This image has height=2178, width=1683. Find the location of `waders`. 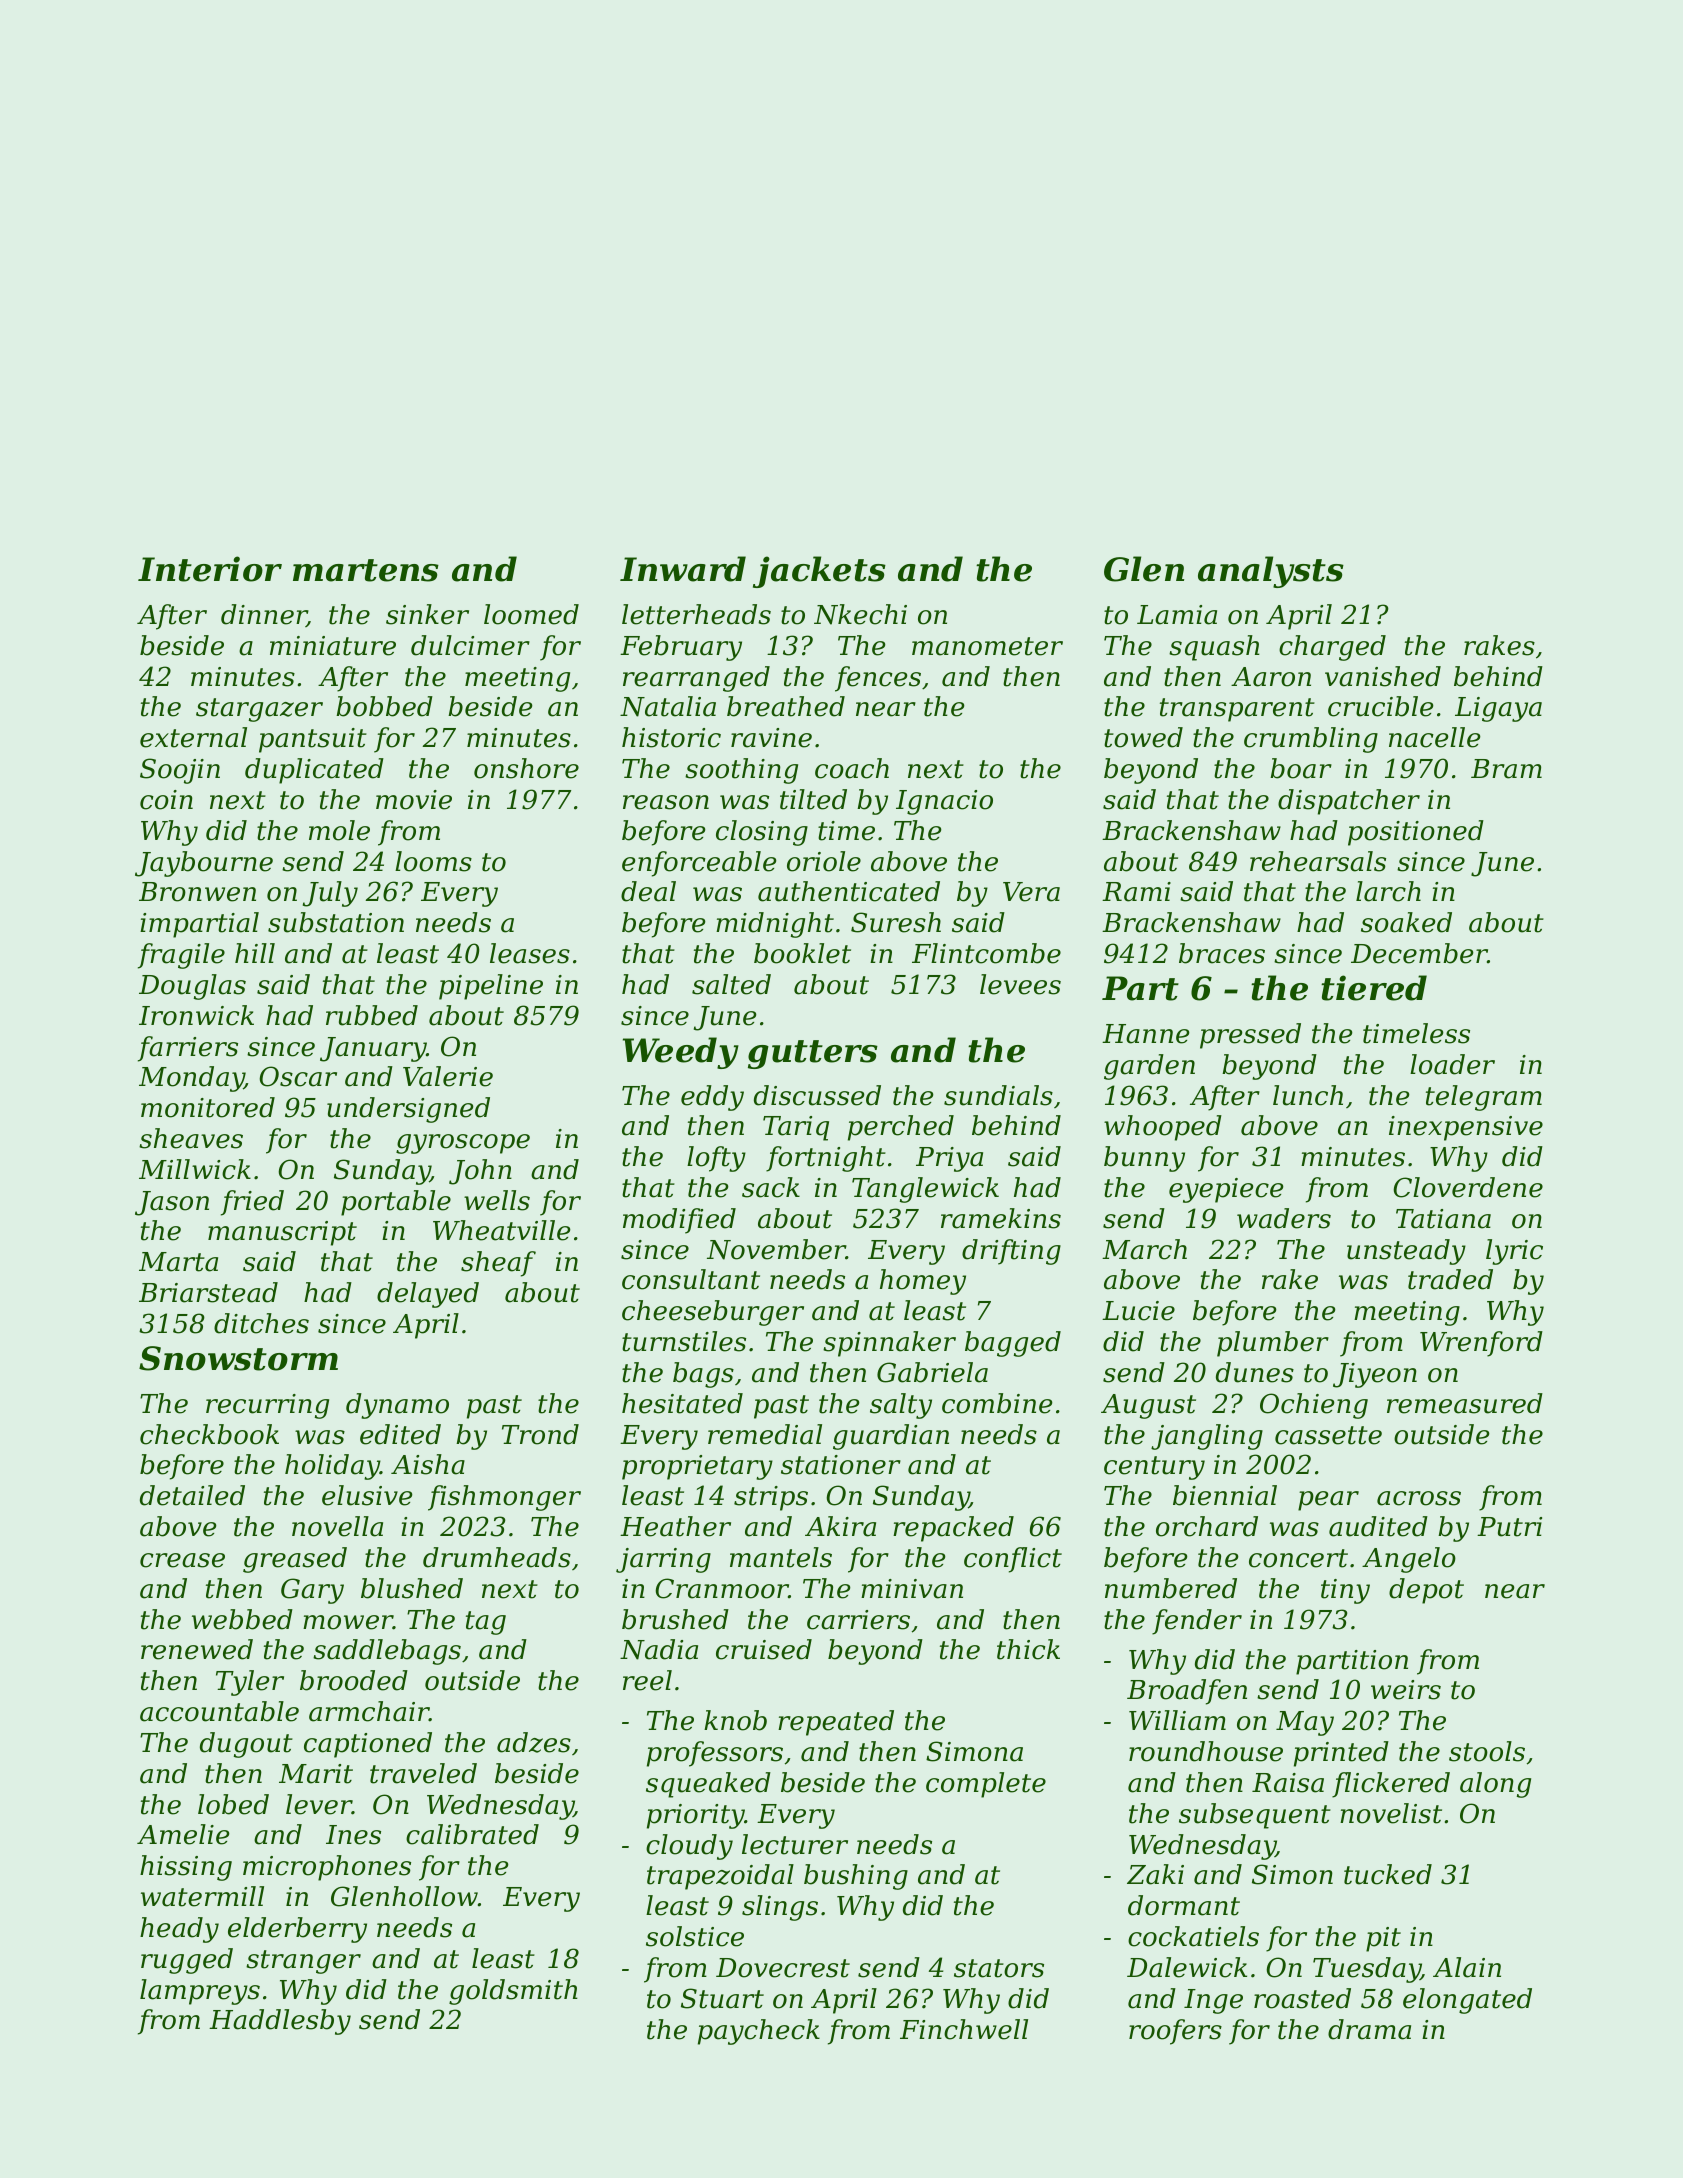

waders is located at coordinates (1284, 1218).
